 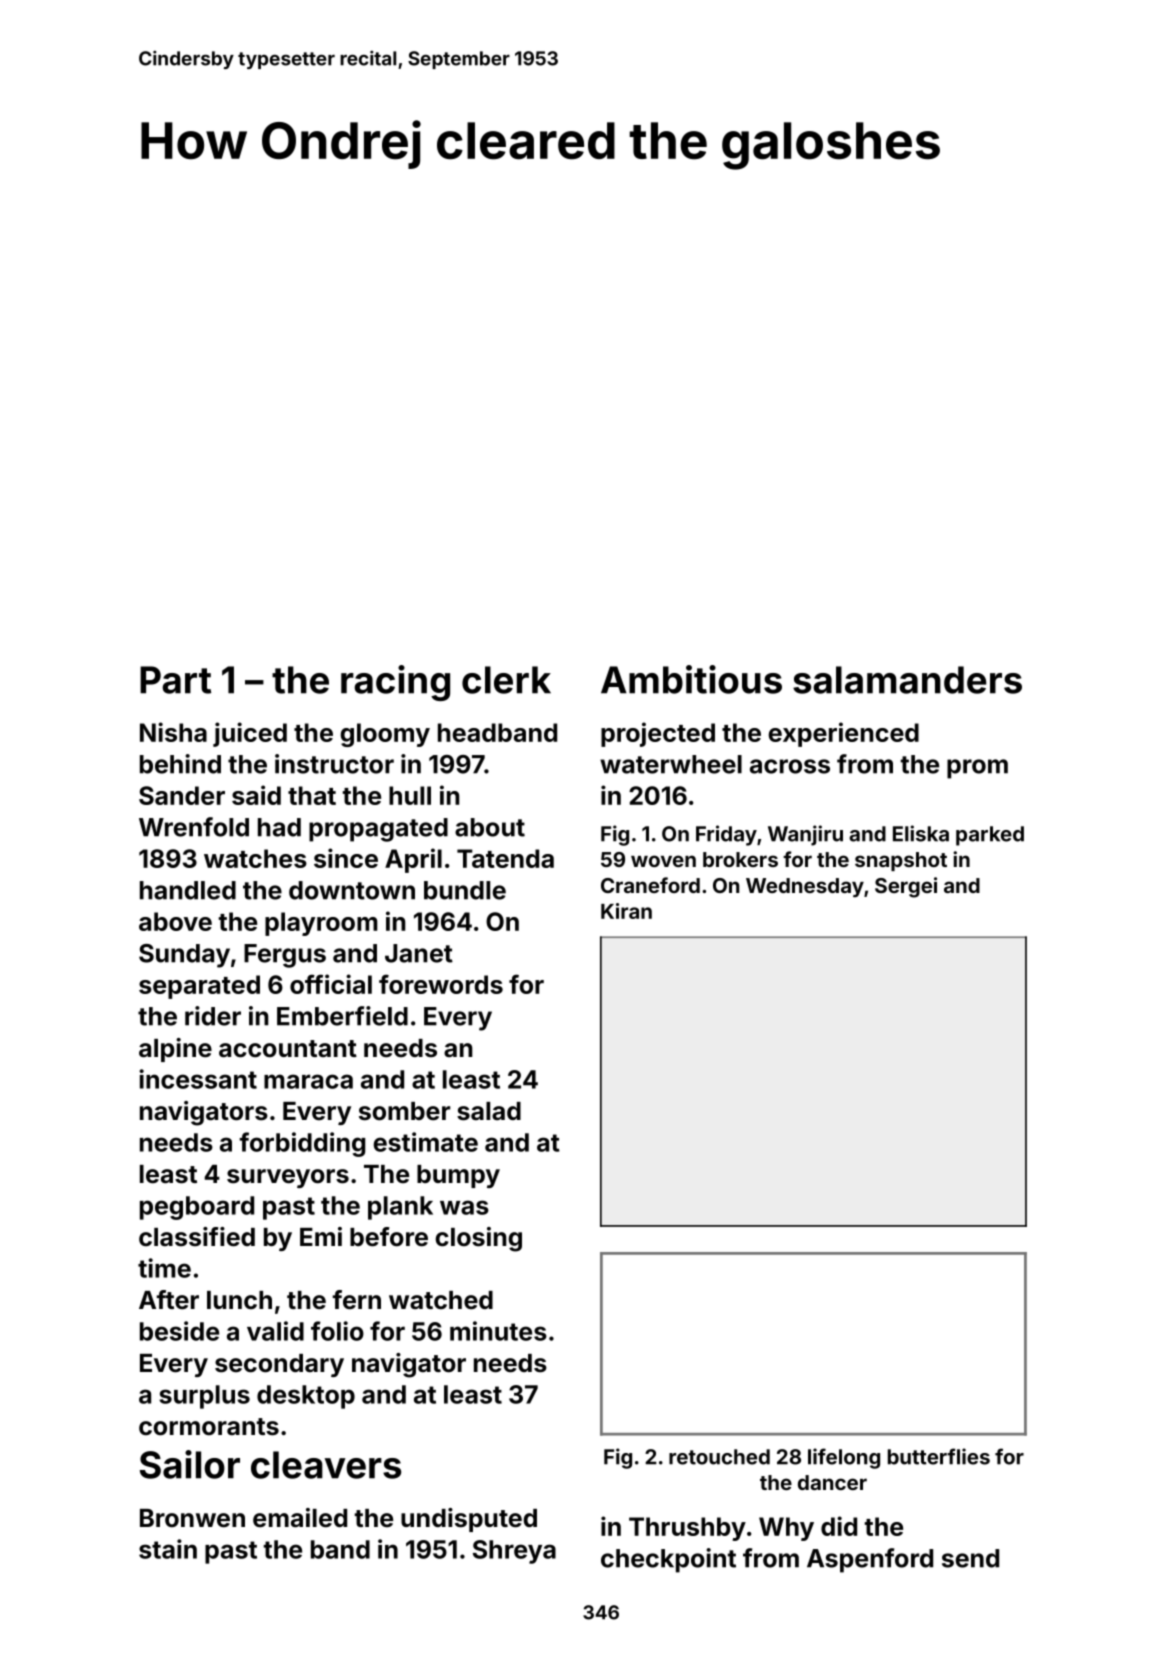 I want to click on salad, so click(x=489, y=1111).
